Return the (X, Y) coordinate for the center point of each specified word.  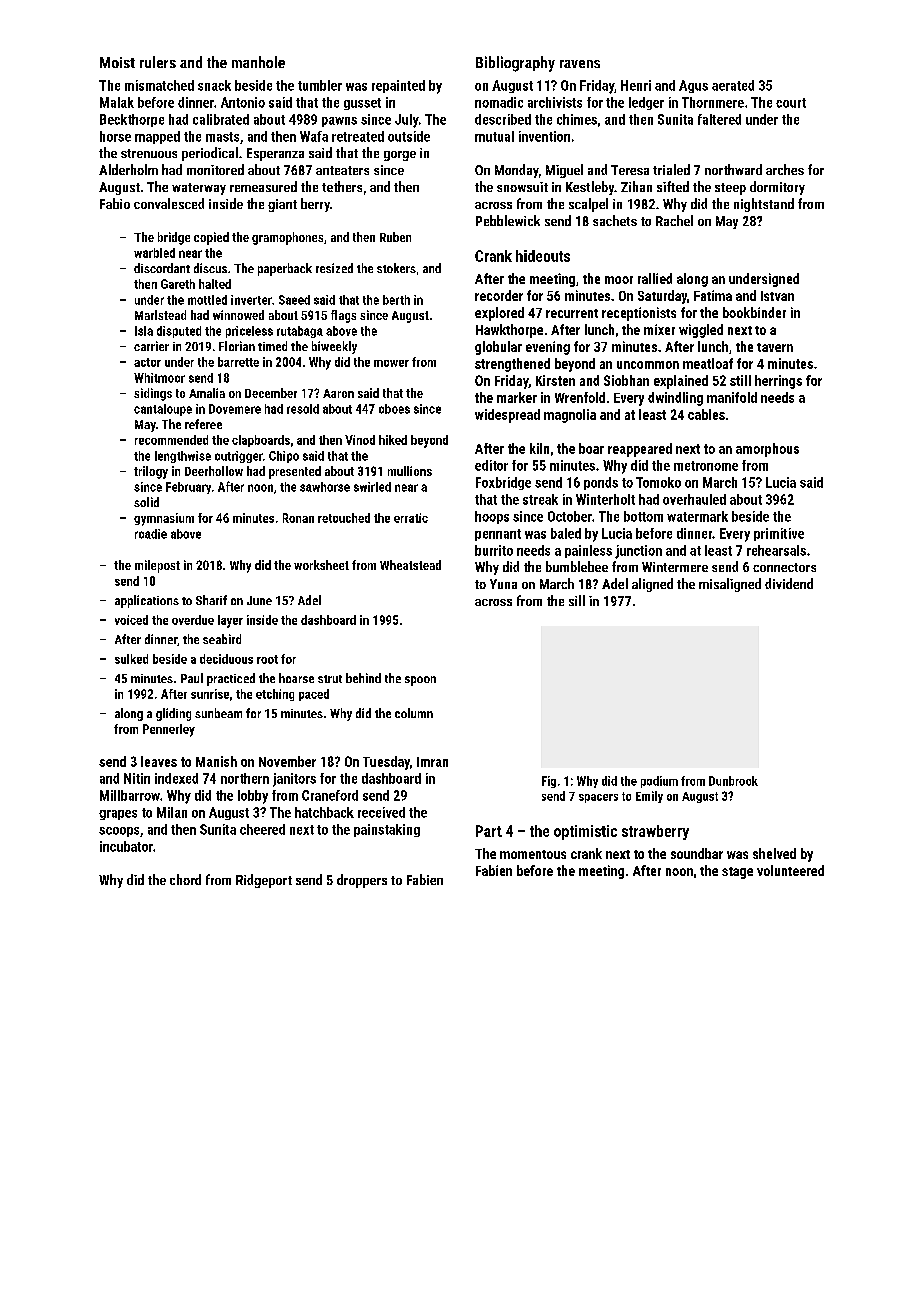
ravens (580, 64)
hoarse (296, 678)
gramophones (287, 238)
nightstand (764, 205)
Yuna (503, 584)
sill (577, 600)
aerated (733, 85)
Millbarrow (130, 795)
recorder (499, 295)
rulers (158, 62)
